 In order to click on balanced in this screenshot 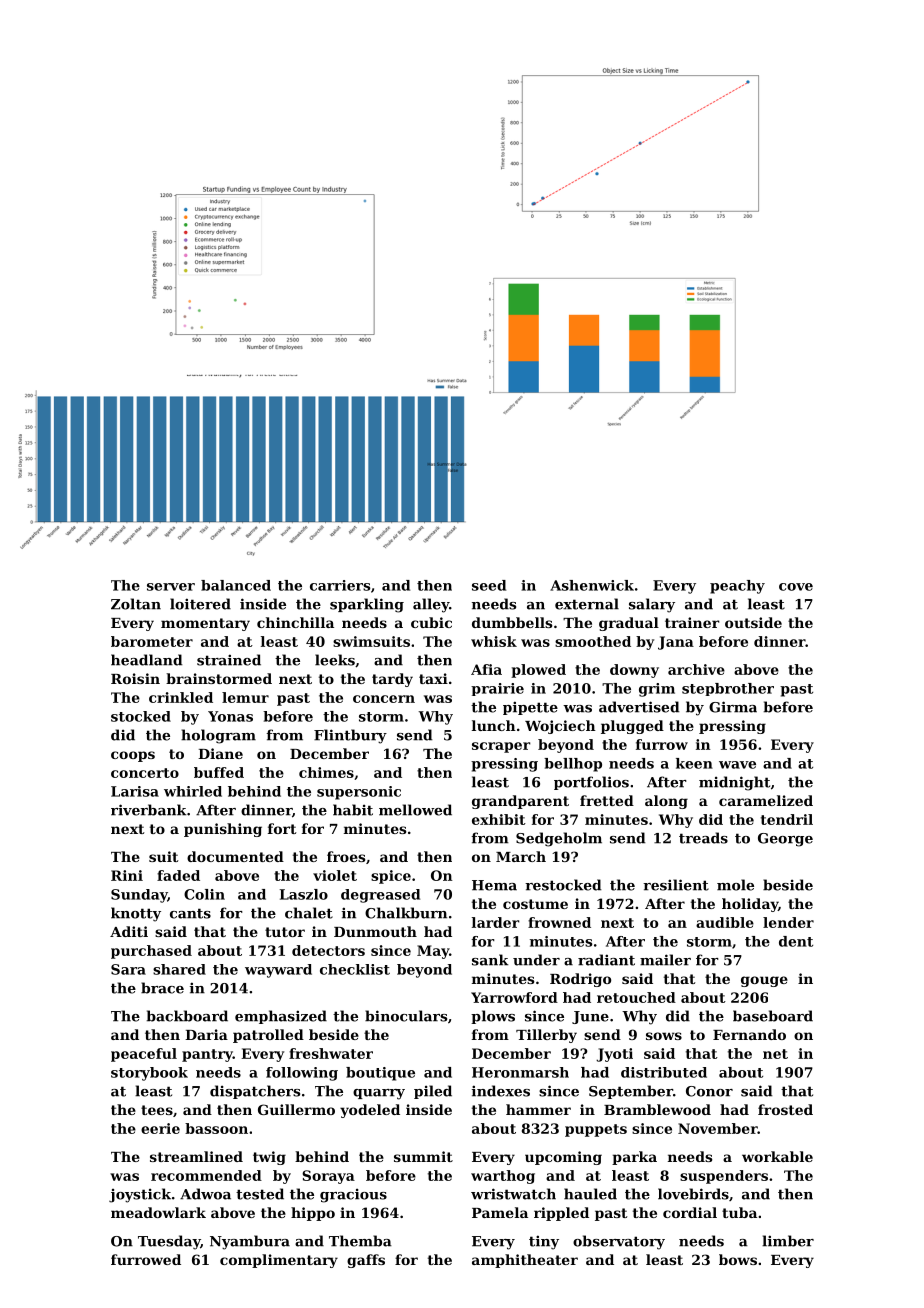, I will do `click(236, 585)`.
